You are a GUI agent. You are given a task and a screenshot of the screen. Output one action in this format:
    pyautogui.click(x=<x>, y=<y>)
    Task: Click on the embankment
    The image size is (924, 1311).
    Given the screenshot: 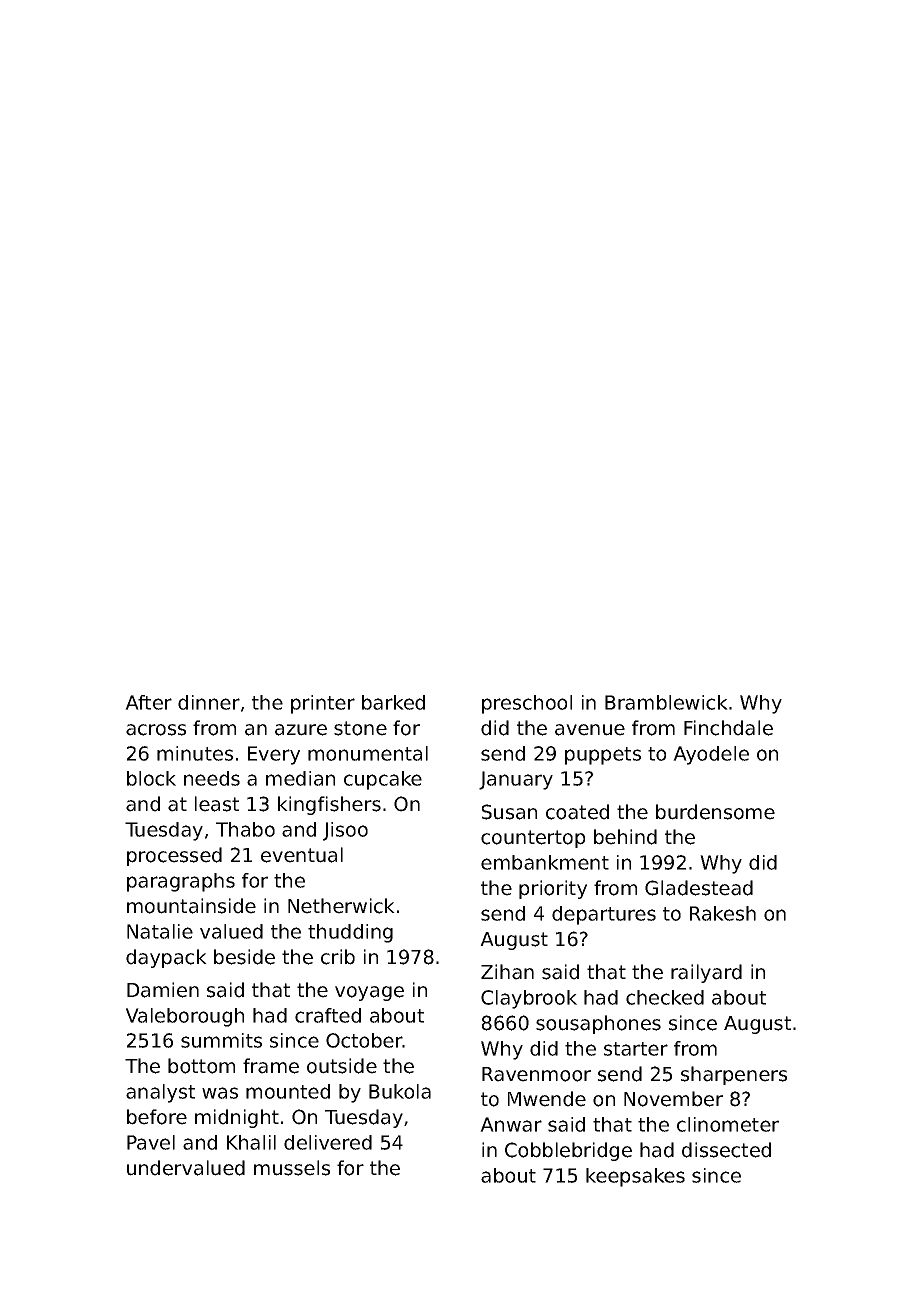 What is the action you would take?
    pyautogui.click(x=545, y=862)
